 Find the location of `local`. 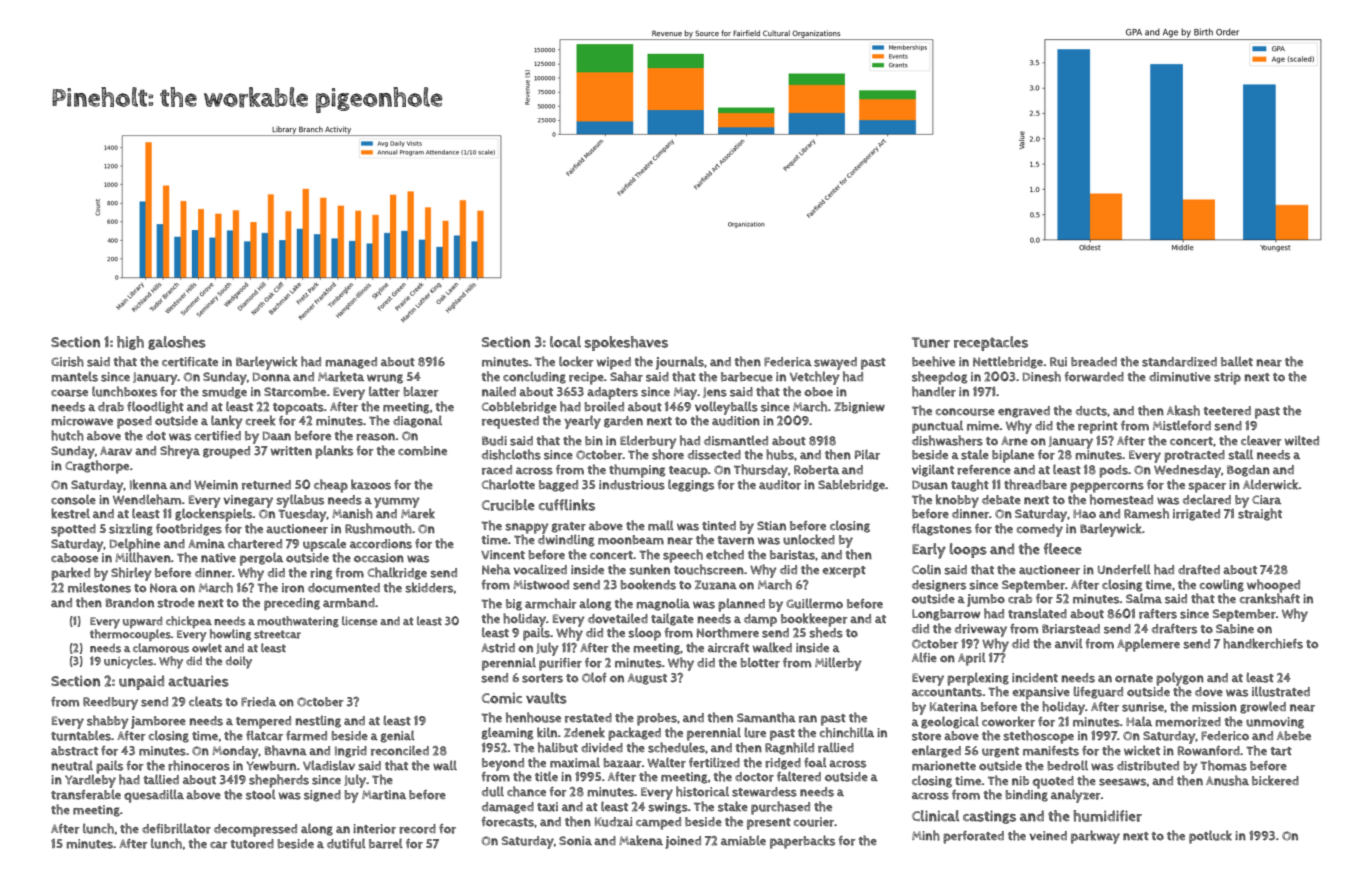

local is located at coordinates (565, 342).
